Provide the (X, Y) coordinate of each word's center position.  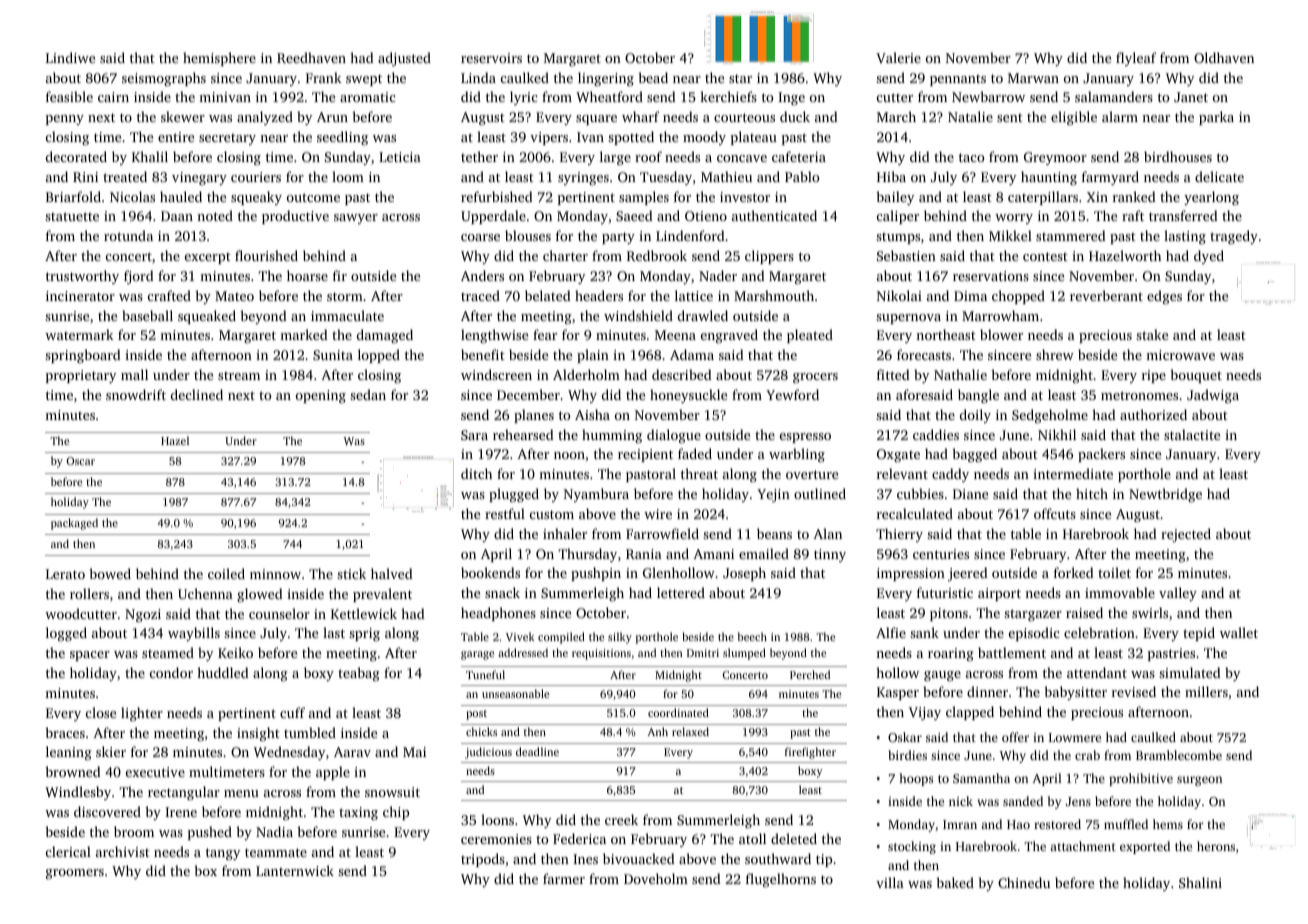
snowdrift (136, 394)
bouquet (1196, 376)
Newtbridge (1165, 495)
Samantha (981, 778)
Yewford (792, 394)
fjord (139, 277)
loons (497, 819)
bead (653, 77)
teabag (359, 674)
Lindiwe (70, 57)
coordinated (678, 712)
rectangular (184, 793)
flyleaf (1136, 59)
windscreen (496, 374)
